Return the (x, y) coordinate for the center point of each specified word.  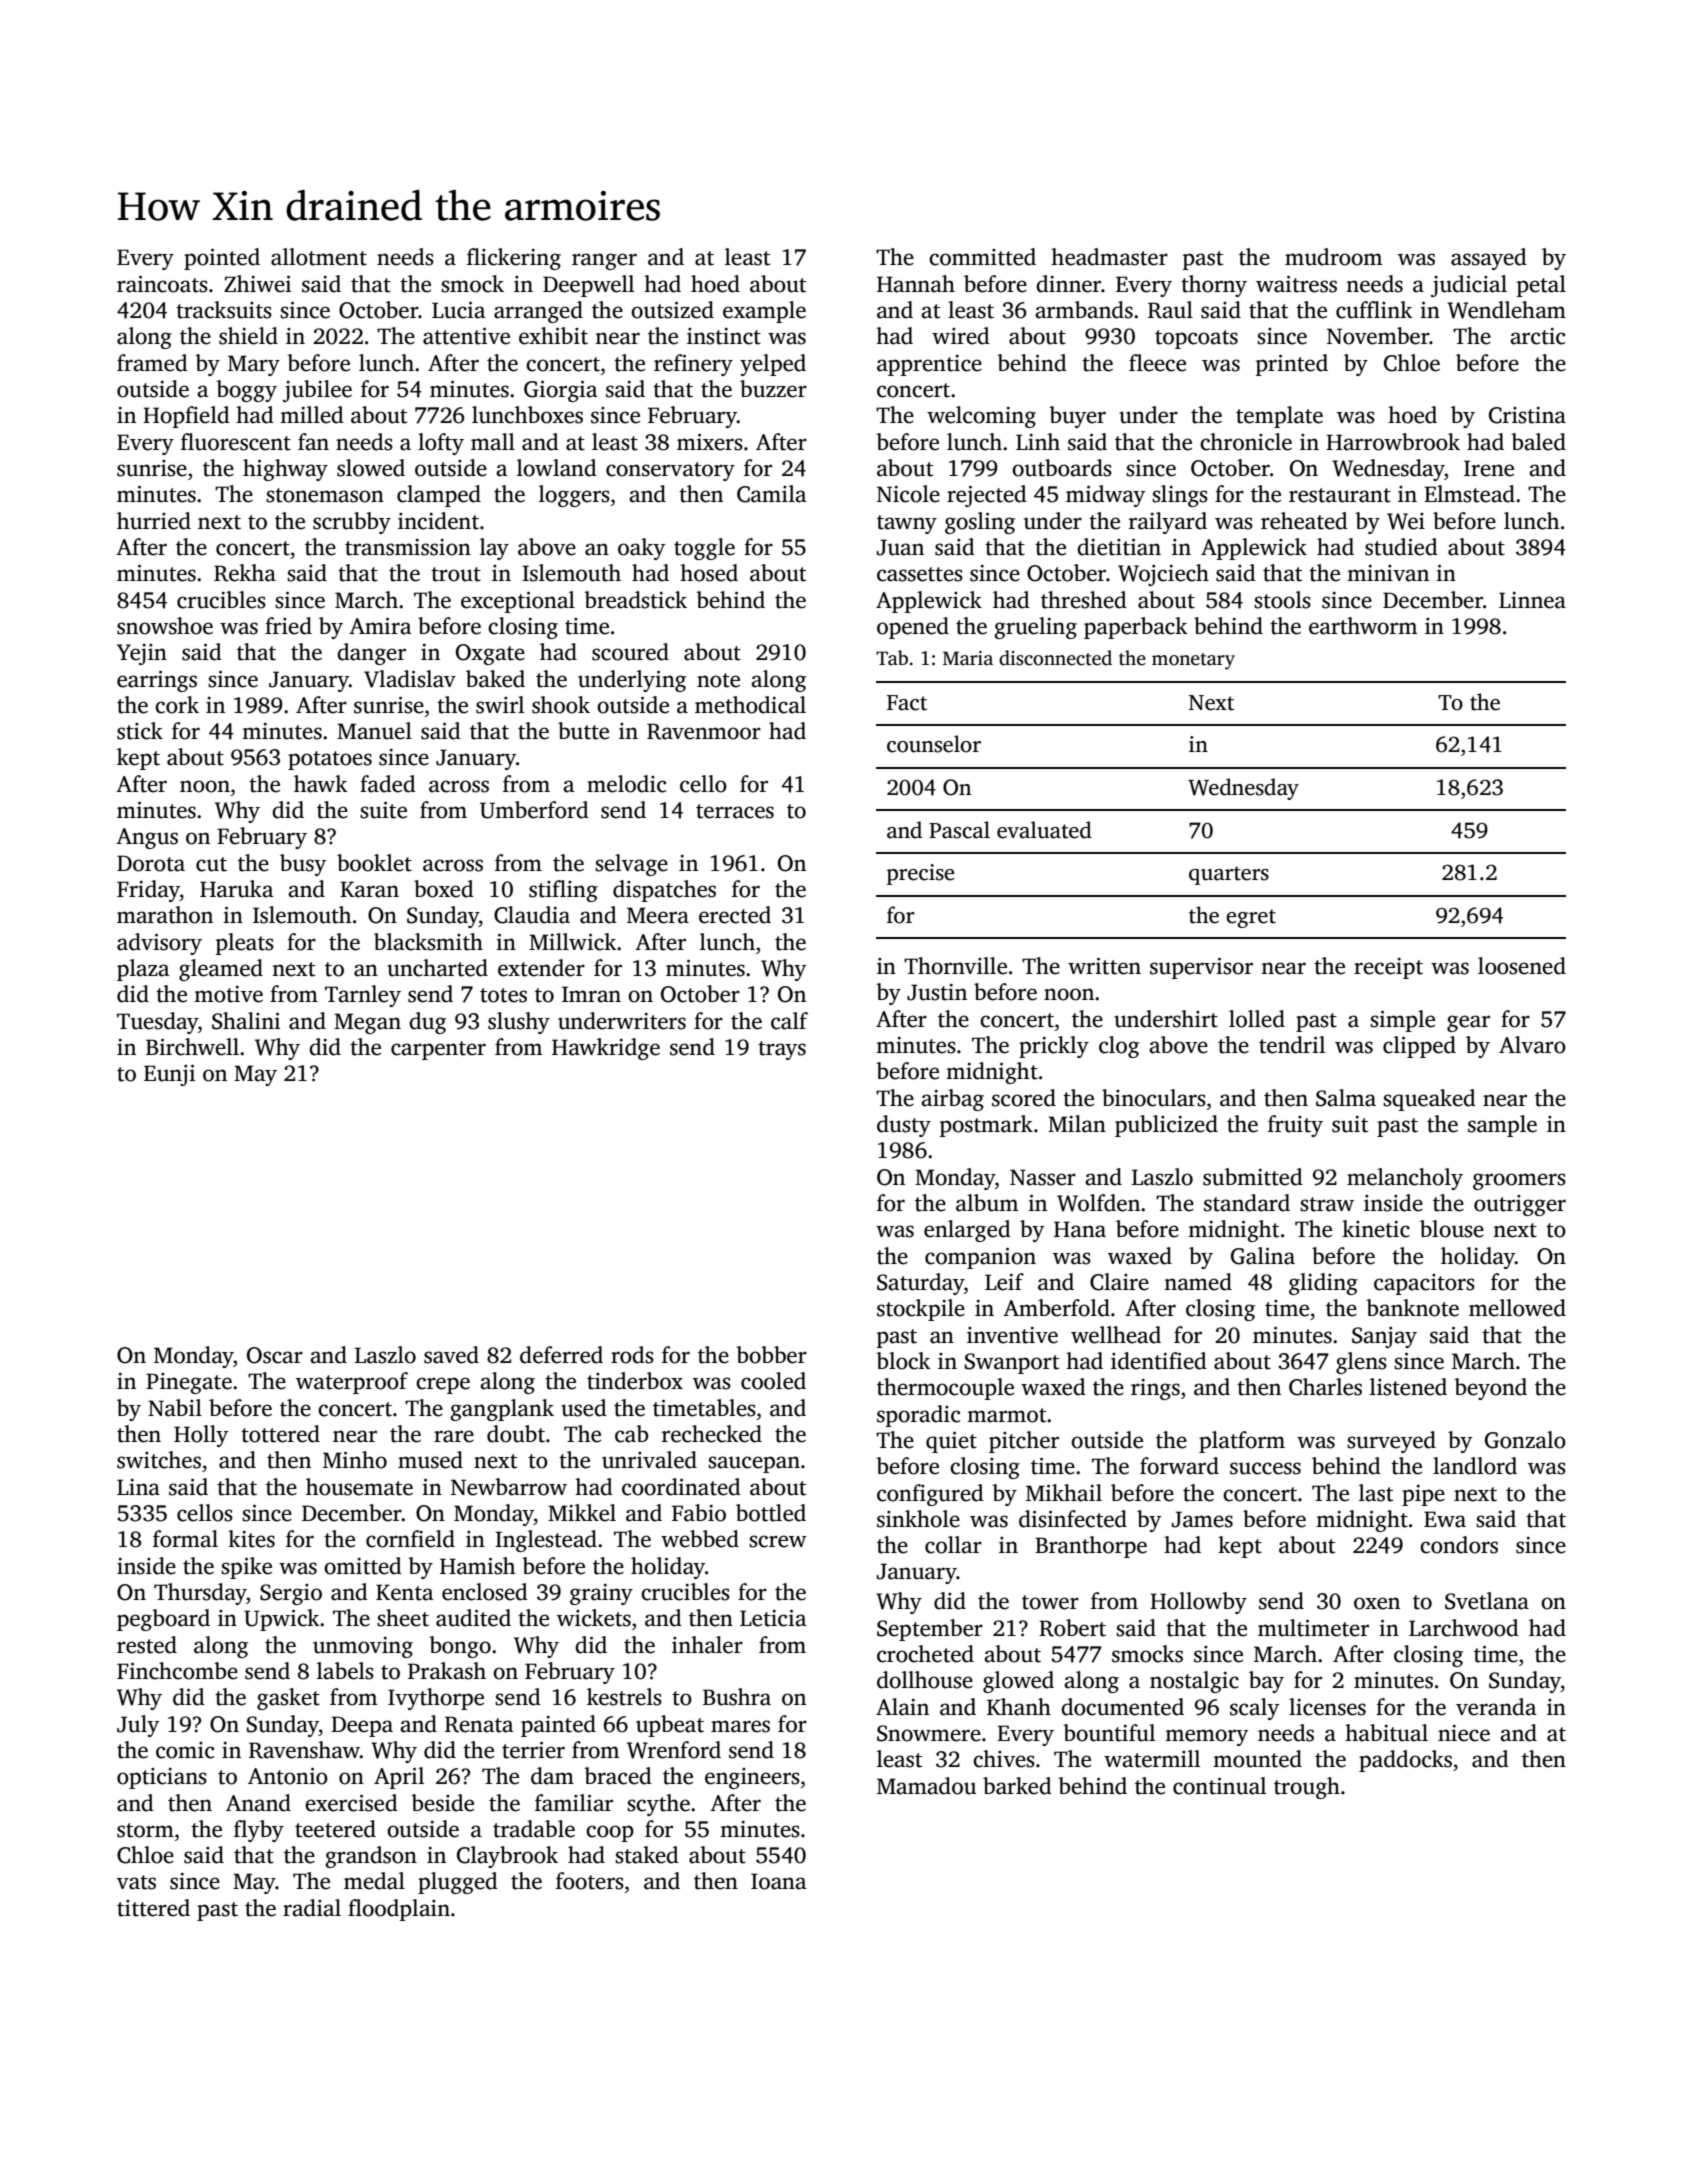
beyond (1490, 1389)
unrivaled (649, 1460)
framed (152, 363)
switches (159, 1460)
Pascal (959, 830)
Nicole (908, 494)
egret (1251, 918)
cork (177, 705)
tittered (153, 1908)
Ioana (779, 1881)
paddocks (1405, 1761)
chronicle (1246, 442)
